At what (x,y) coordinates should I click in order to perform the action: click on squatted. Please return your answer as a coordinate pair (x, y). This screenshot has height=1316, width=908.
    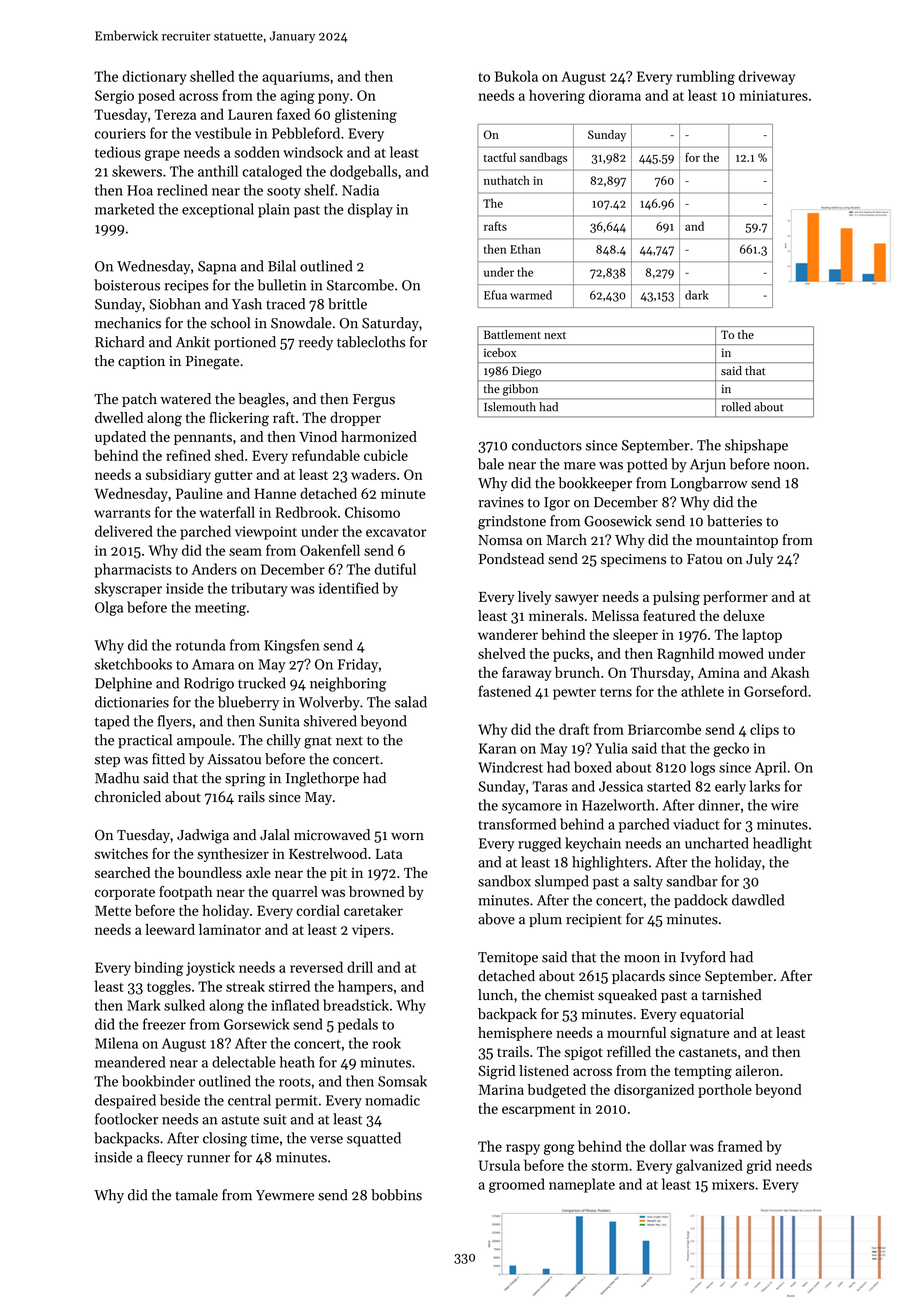
    Looking at the image, I should click on (374, 1139).
